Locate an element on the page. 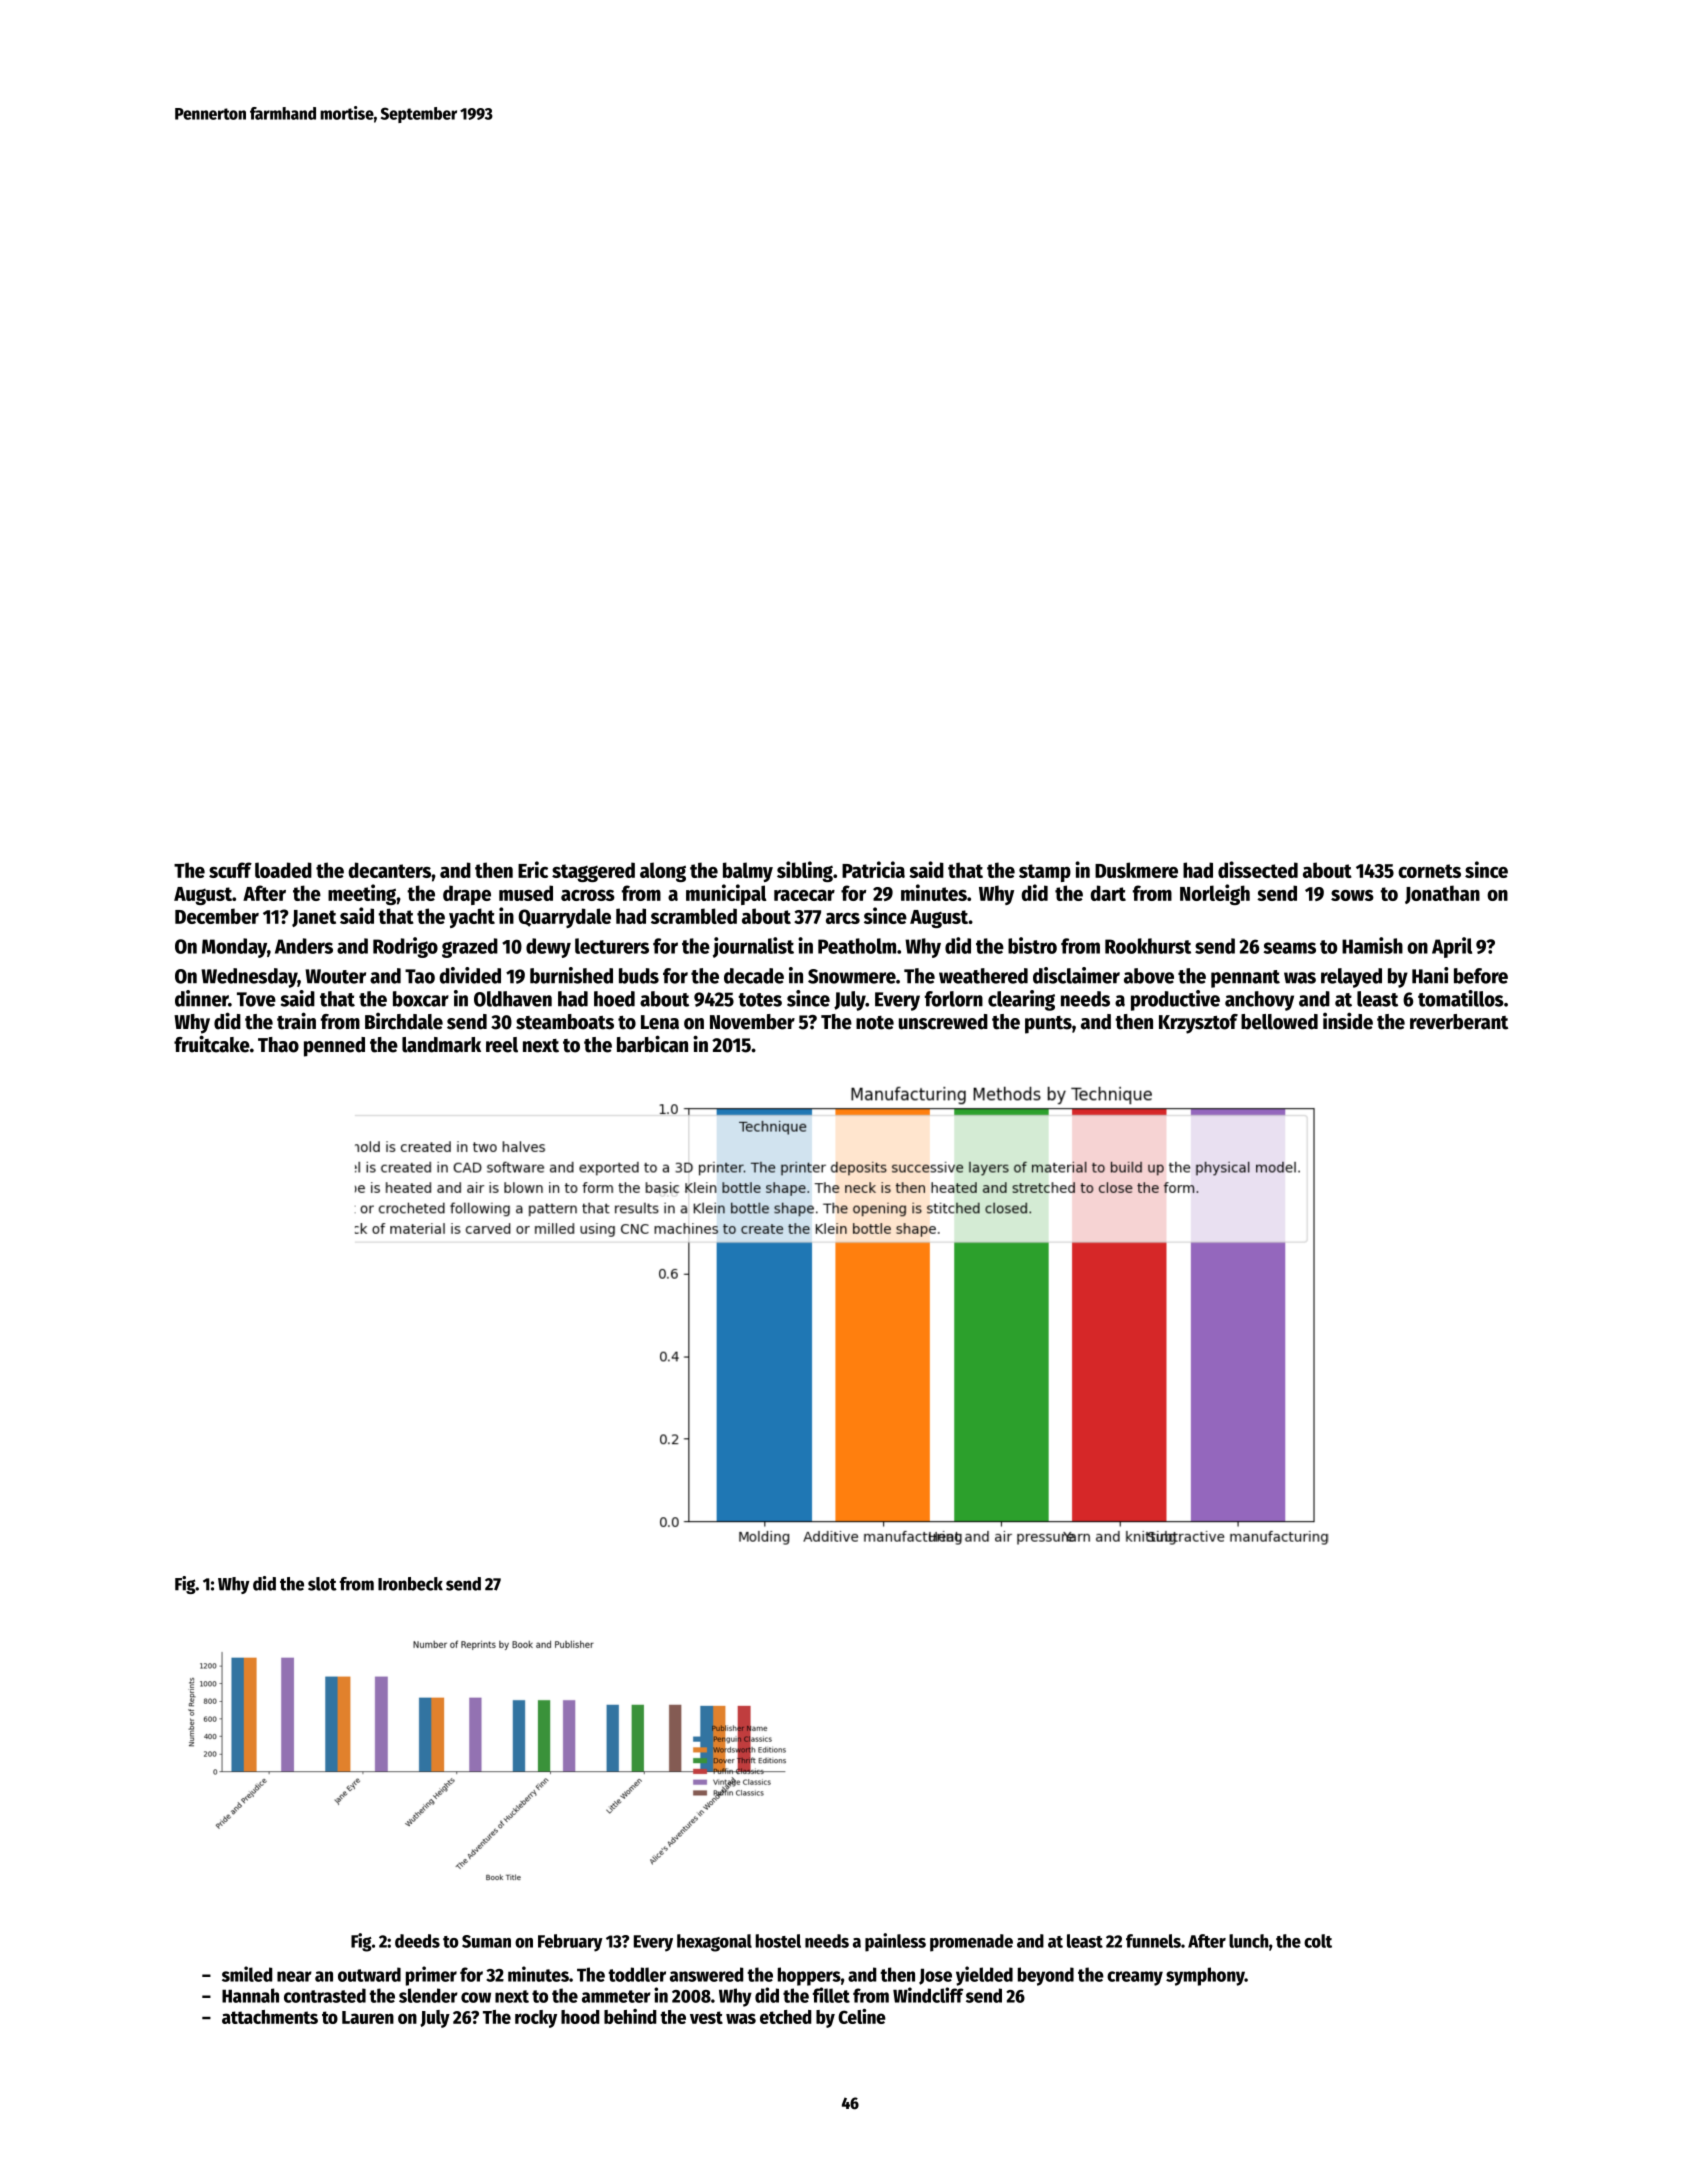  Krzysztof is located at coordinates (1198, 1024).
